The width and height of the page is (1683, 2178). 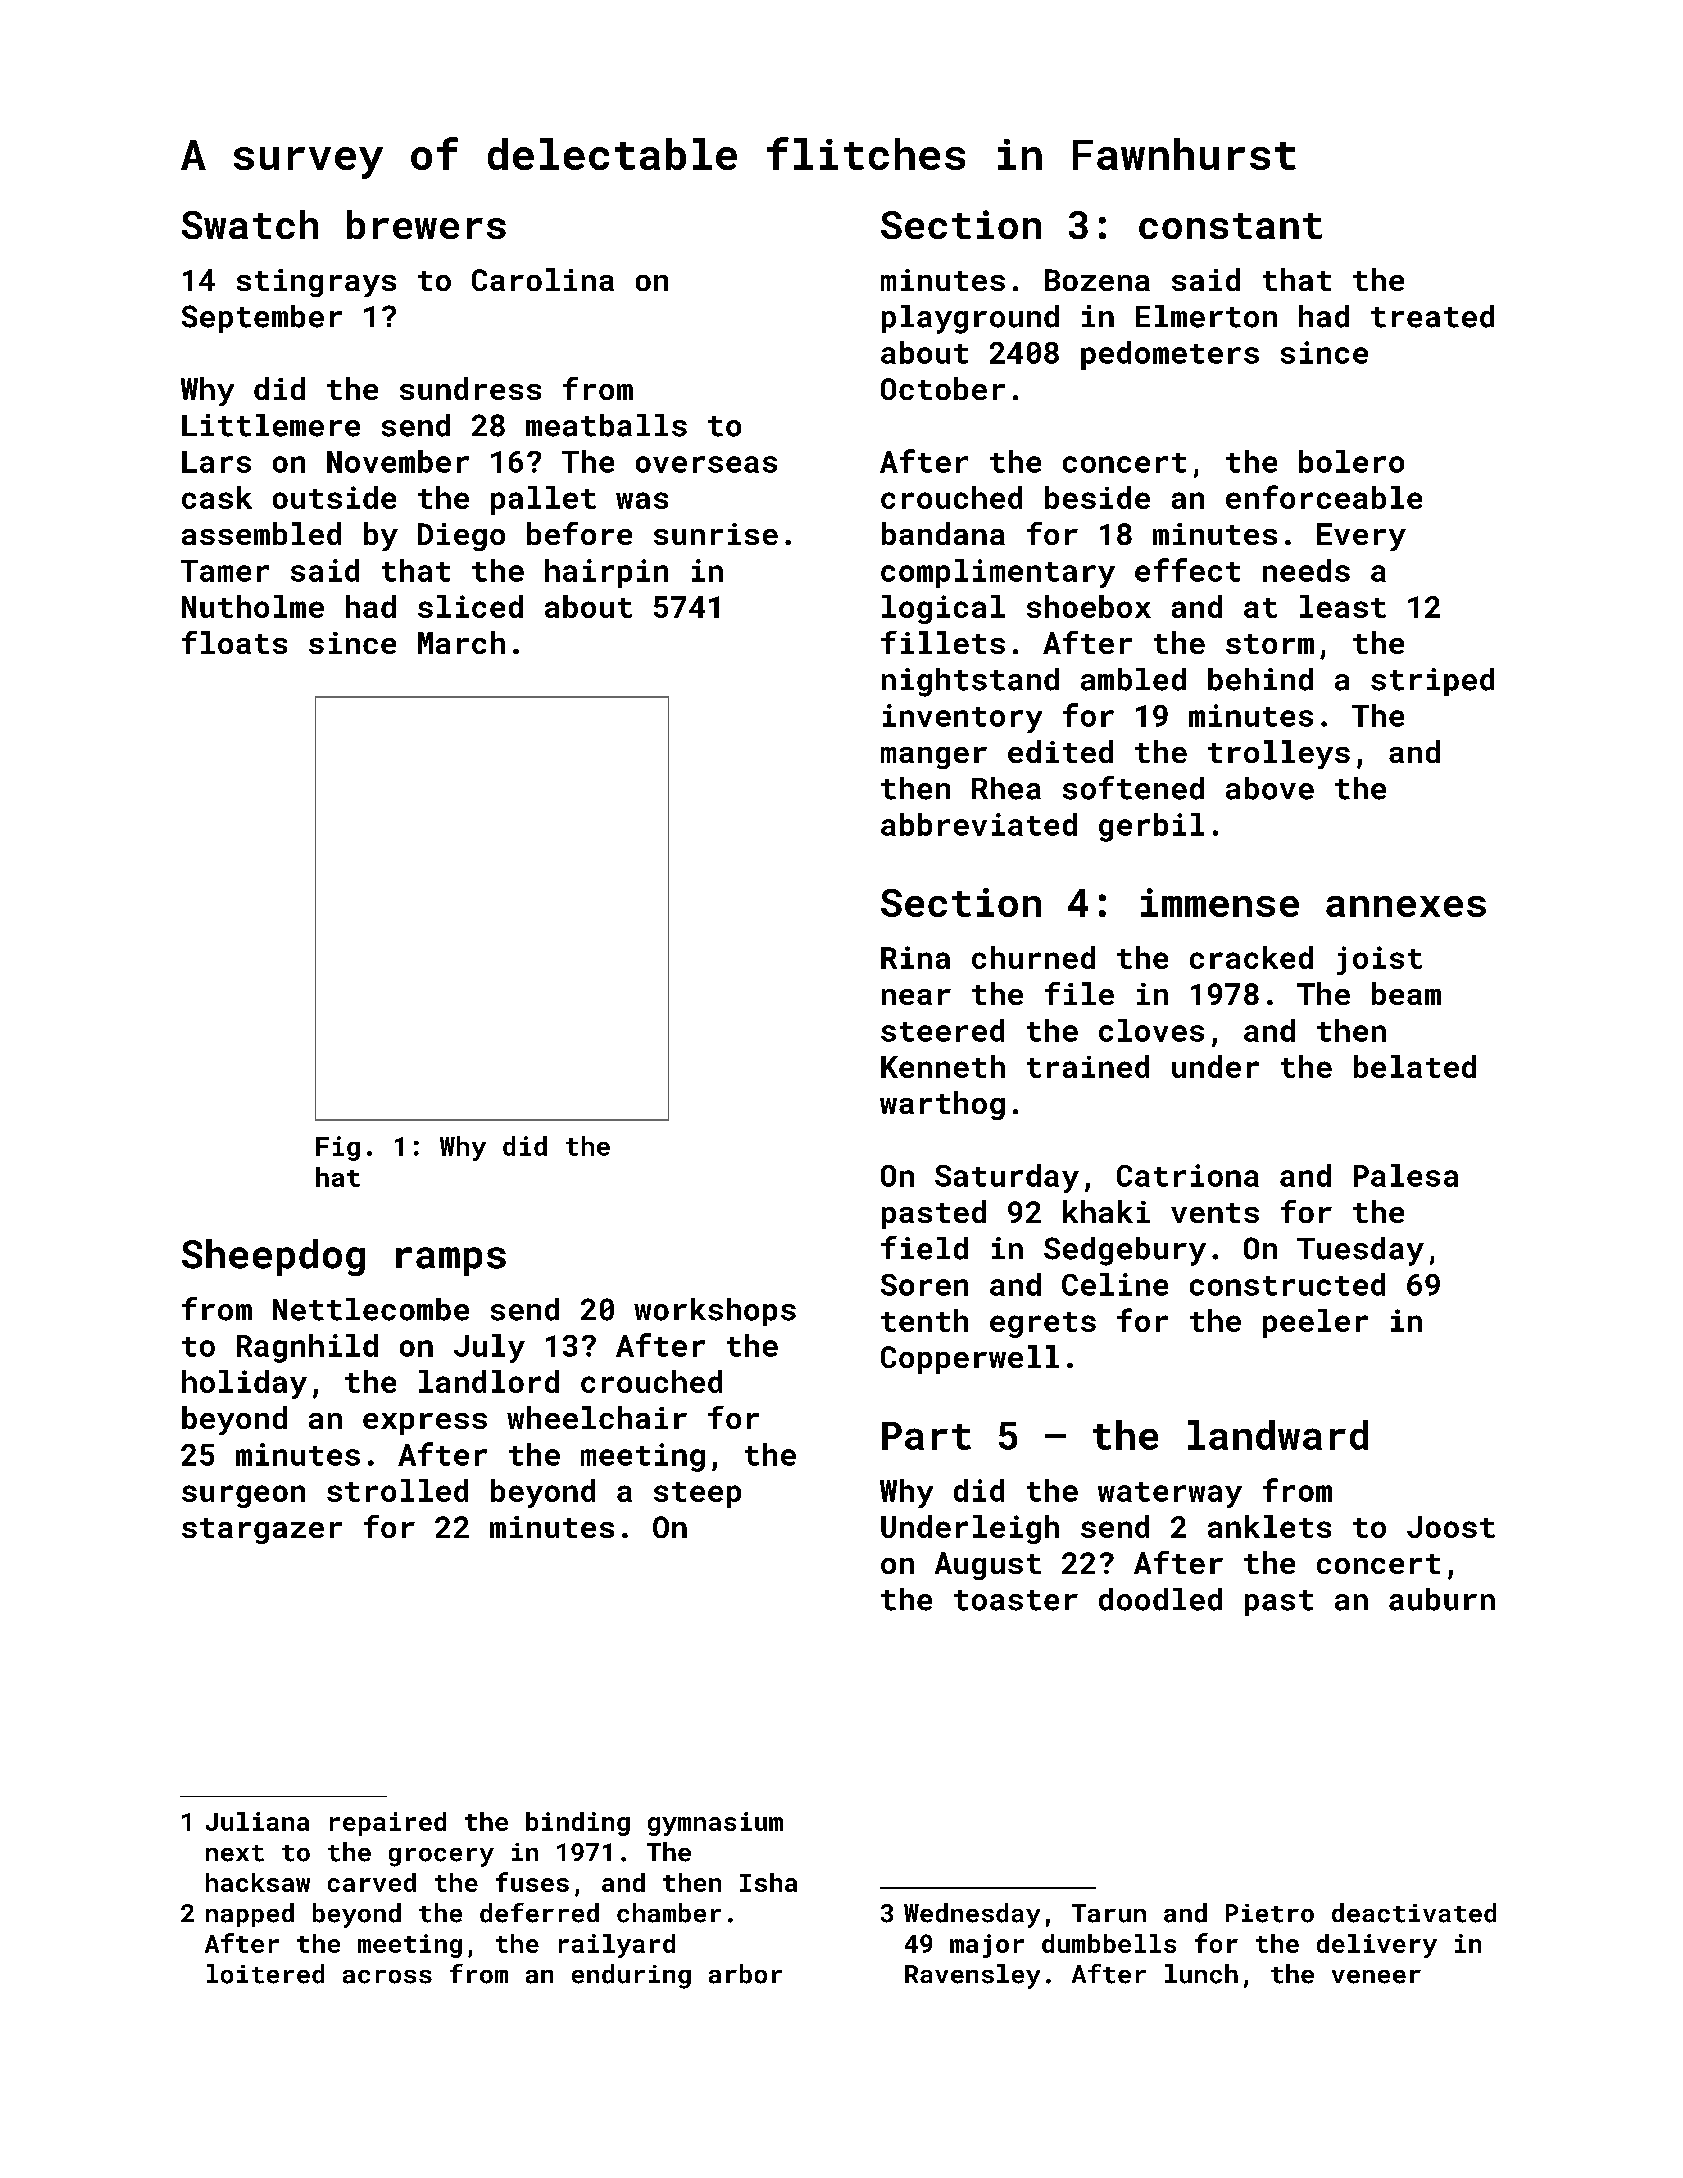 What do you see at coordinates (916, 997) in the page?
I see `near` at bounding box center [916, 997].
